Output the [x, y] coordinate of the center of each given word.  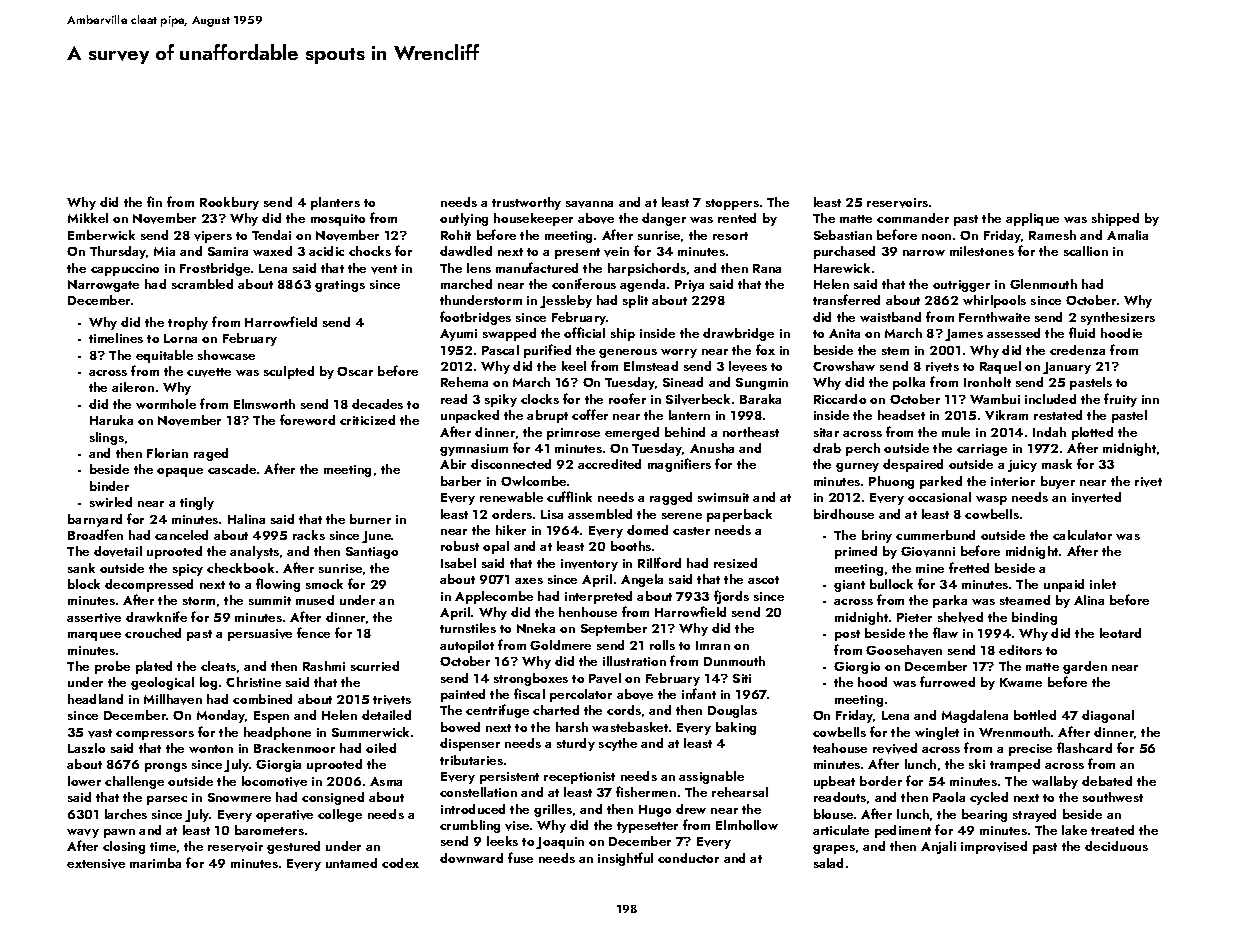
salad [828, 863]
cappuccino [125, 270]
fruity [1120, 400]
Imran [713, 645]
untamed [351, 863]
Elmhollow [747, 825]
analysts [254, 552]
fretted [969, 567]
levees [748, 366]
